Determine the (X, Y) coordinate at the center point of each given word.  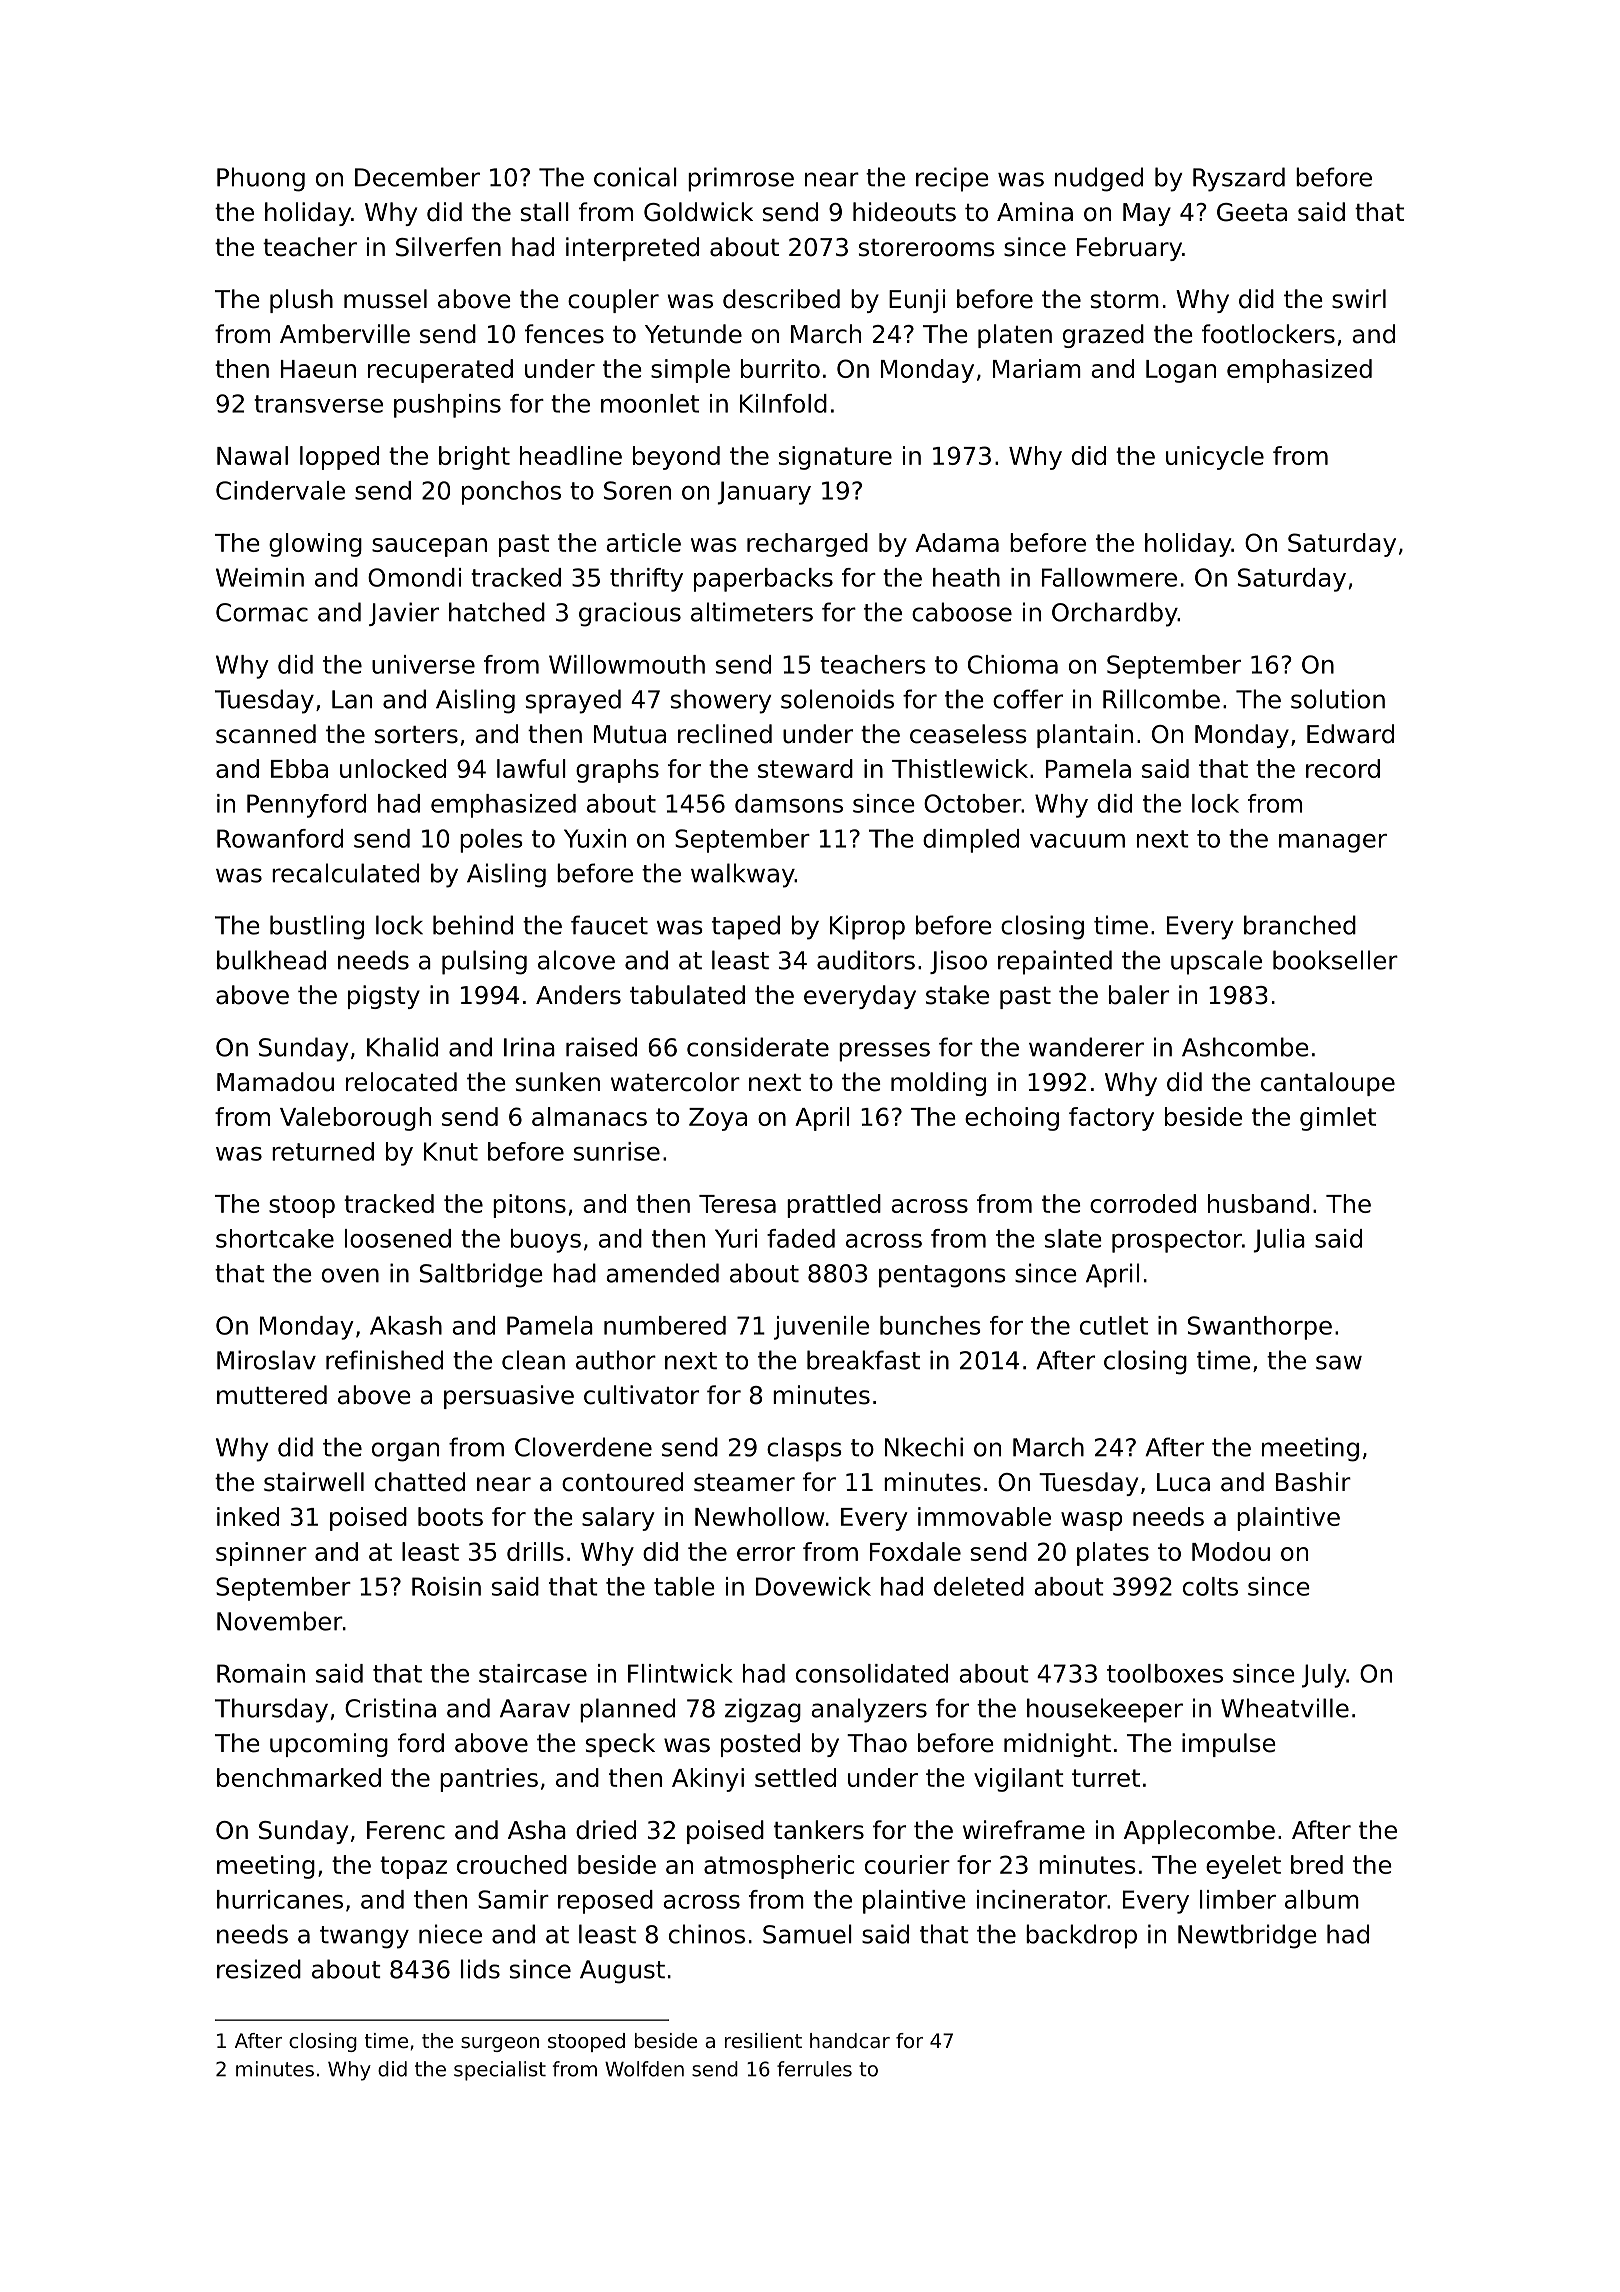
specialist (500, 2071)
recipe (952, 179)
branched (1300, 925)
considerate (758, 1047)
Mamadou (275, 1082)
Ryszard (1239, 179)
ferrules (814, 2069)
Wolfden (644, 2069)
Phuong (261, 179)
